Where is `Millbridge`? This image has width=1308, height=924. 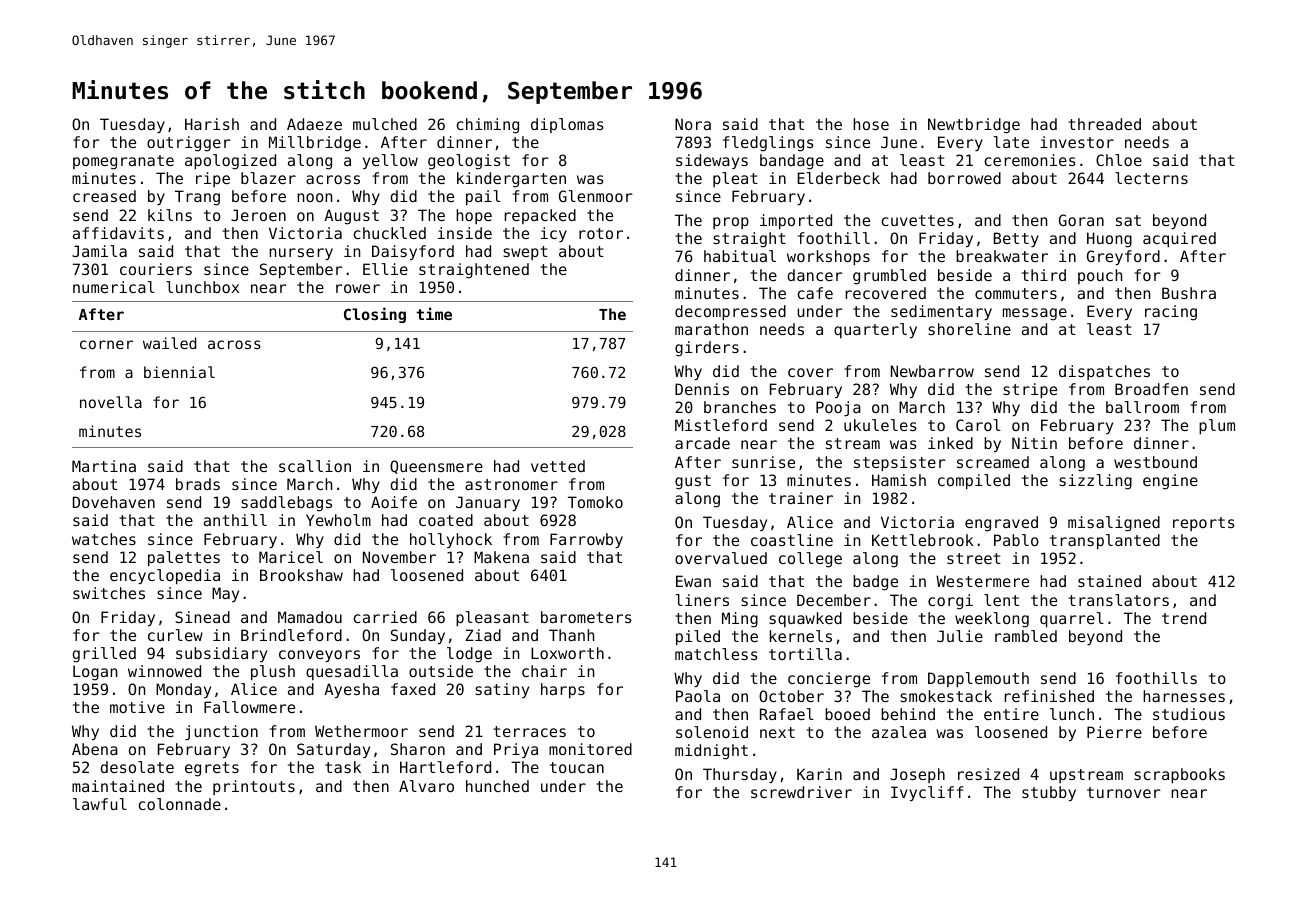
Millbridge is located at coordinates (315, 144).
